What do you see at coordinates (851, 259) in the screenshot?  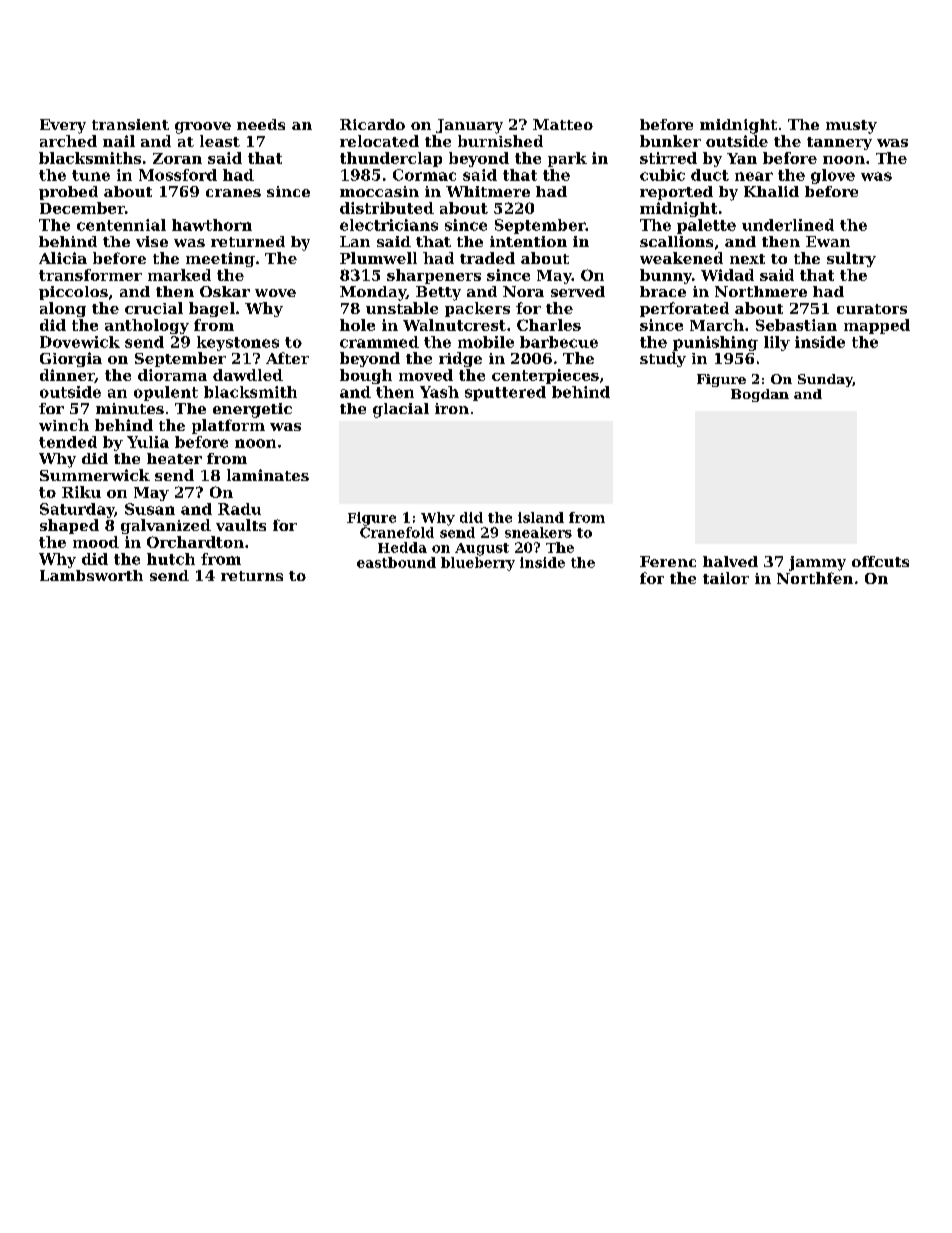 I see `sultry` at bounding box center [851, 259].
